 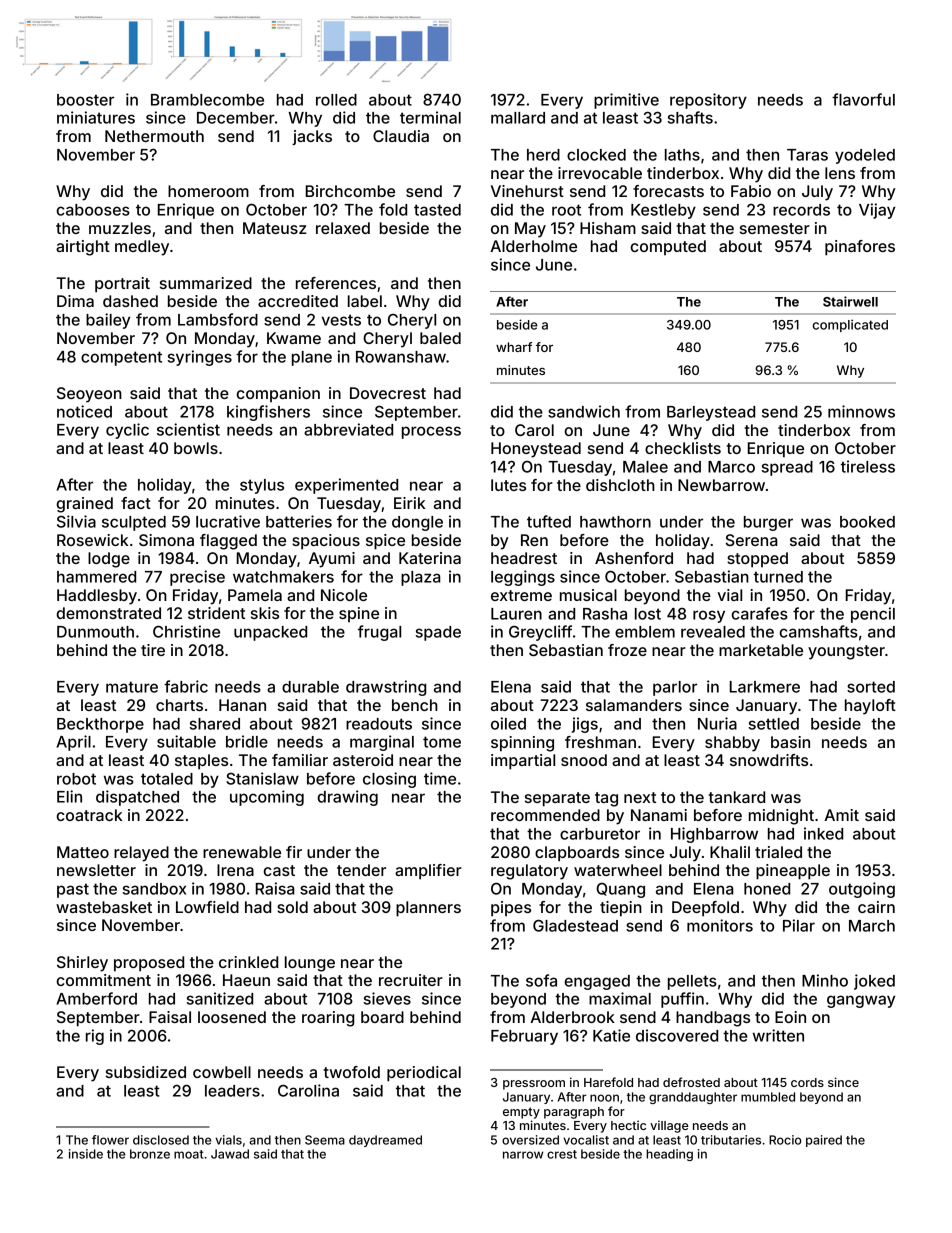 I want to click on recruiter, so click(x=411, y=980).
